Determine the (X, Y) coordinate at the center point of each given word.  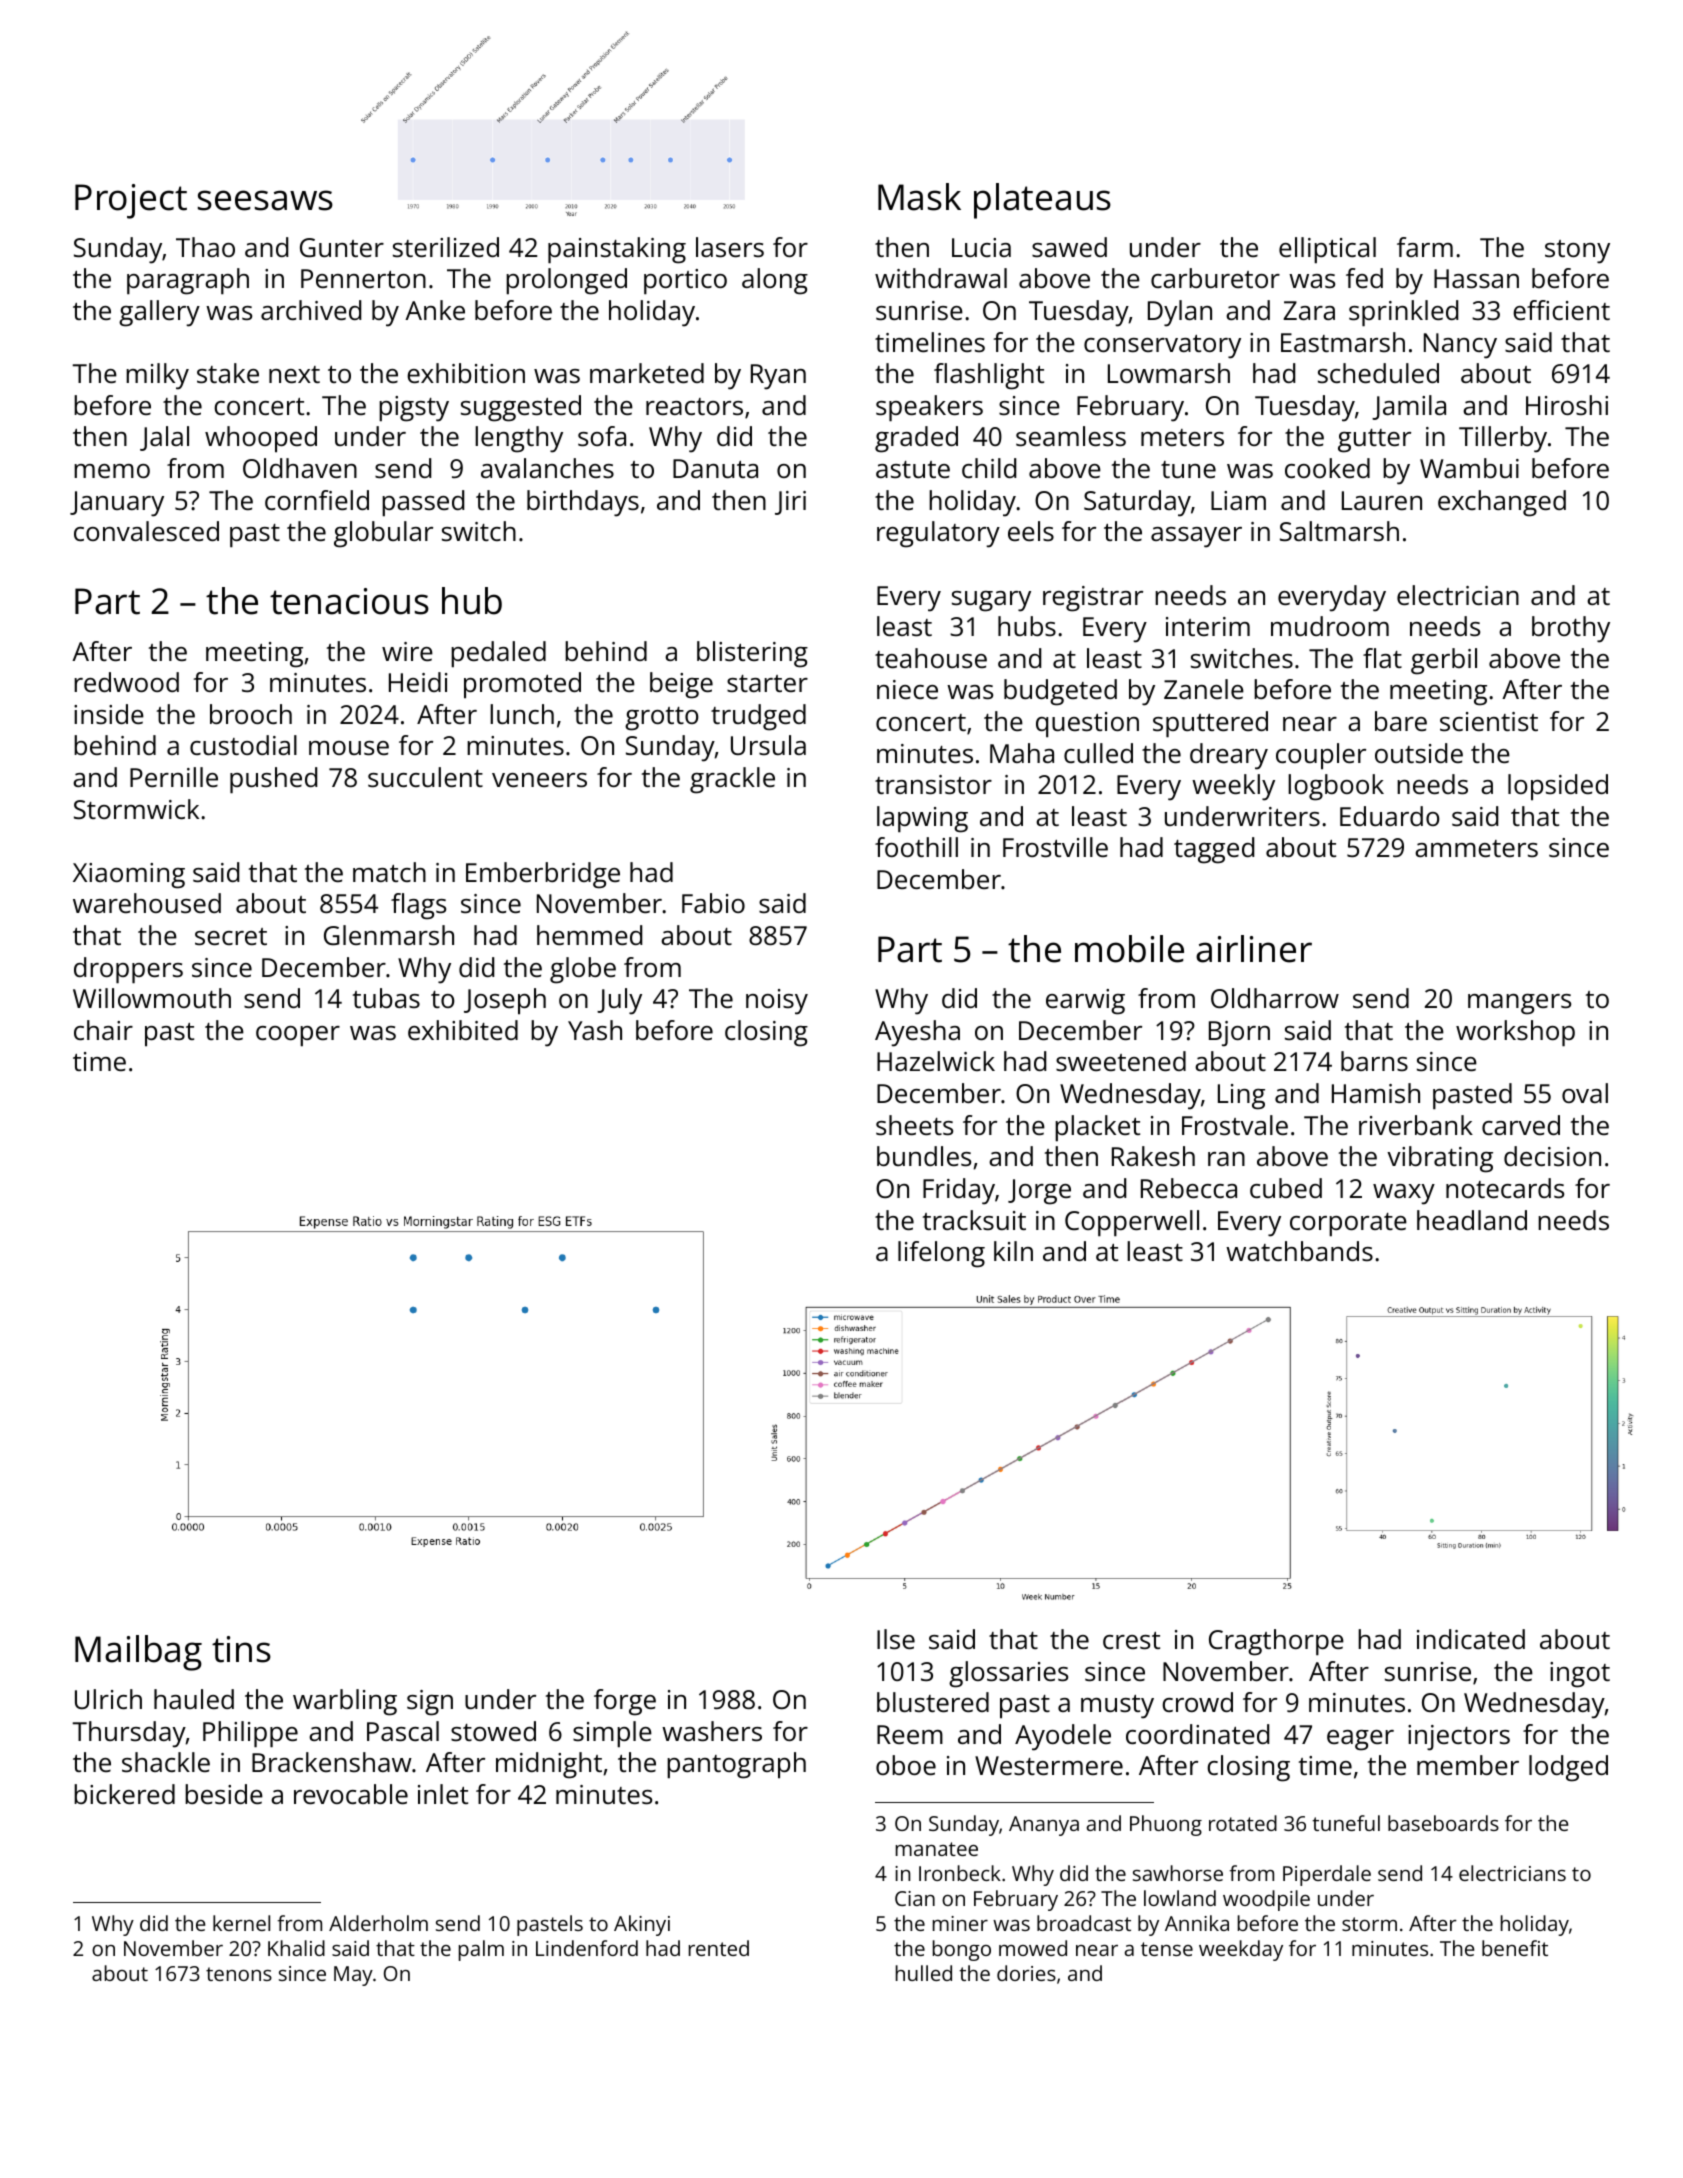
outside (1419, 753)
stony (1577, 252)
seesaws (265, 200)
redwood (126, 682)
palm (481, 1950)
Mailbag (138, 1653)
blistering (752, 654)
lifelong (941, 1254)
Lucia (981, 247)
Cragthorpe (1276, 1642)
